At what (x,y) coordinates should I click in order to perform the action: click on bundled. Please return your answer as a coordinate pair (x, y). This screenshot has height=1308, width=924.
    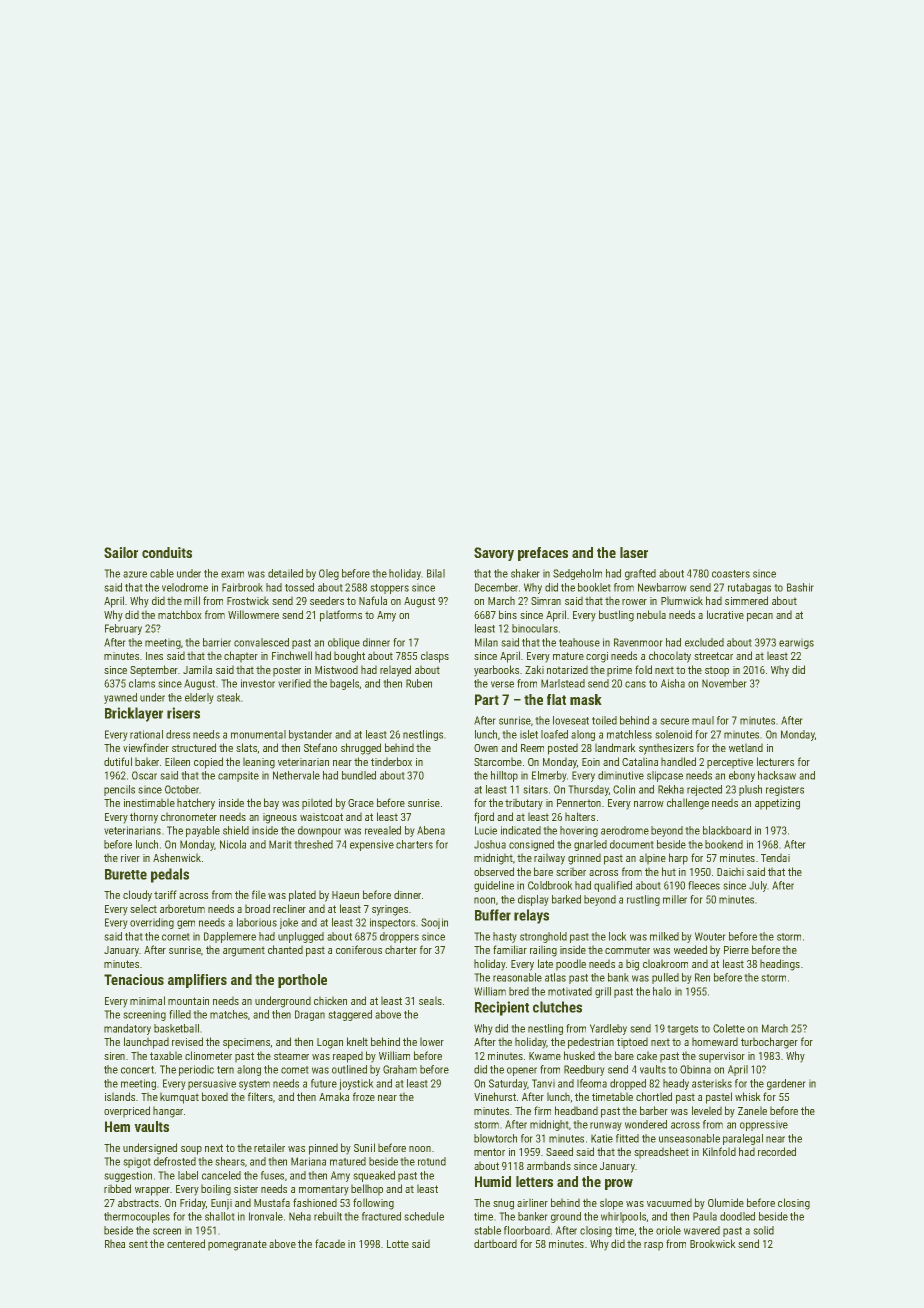
    Looking at the image, I should click on (359, 775).
